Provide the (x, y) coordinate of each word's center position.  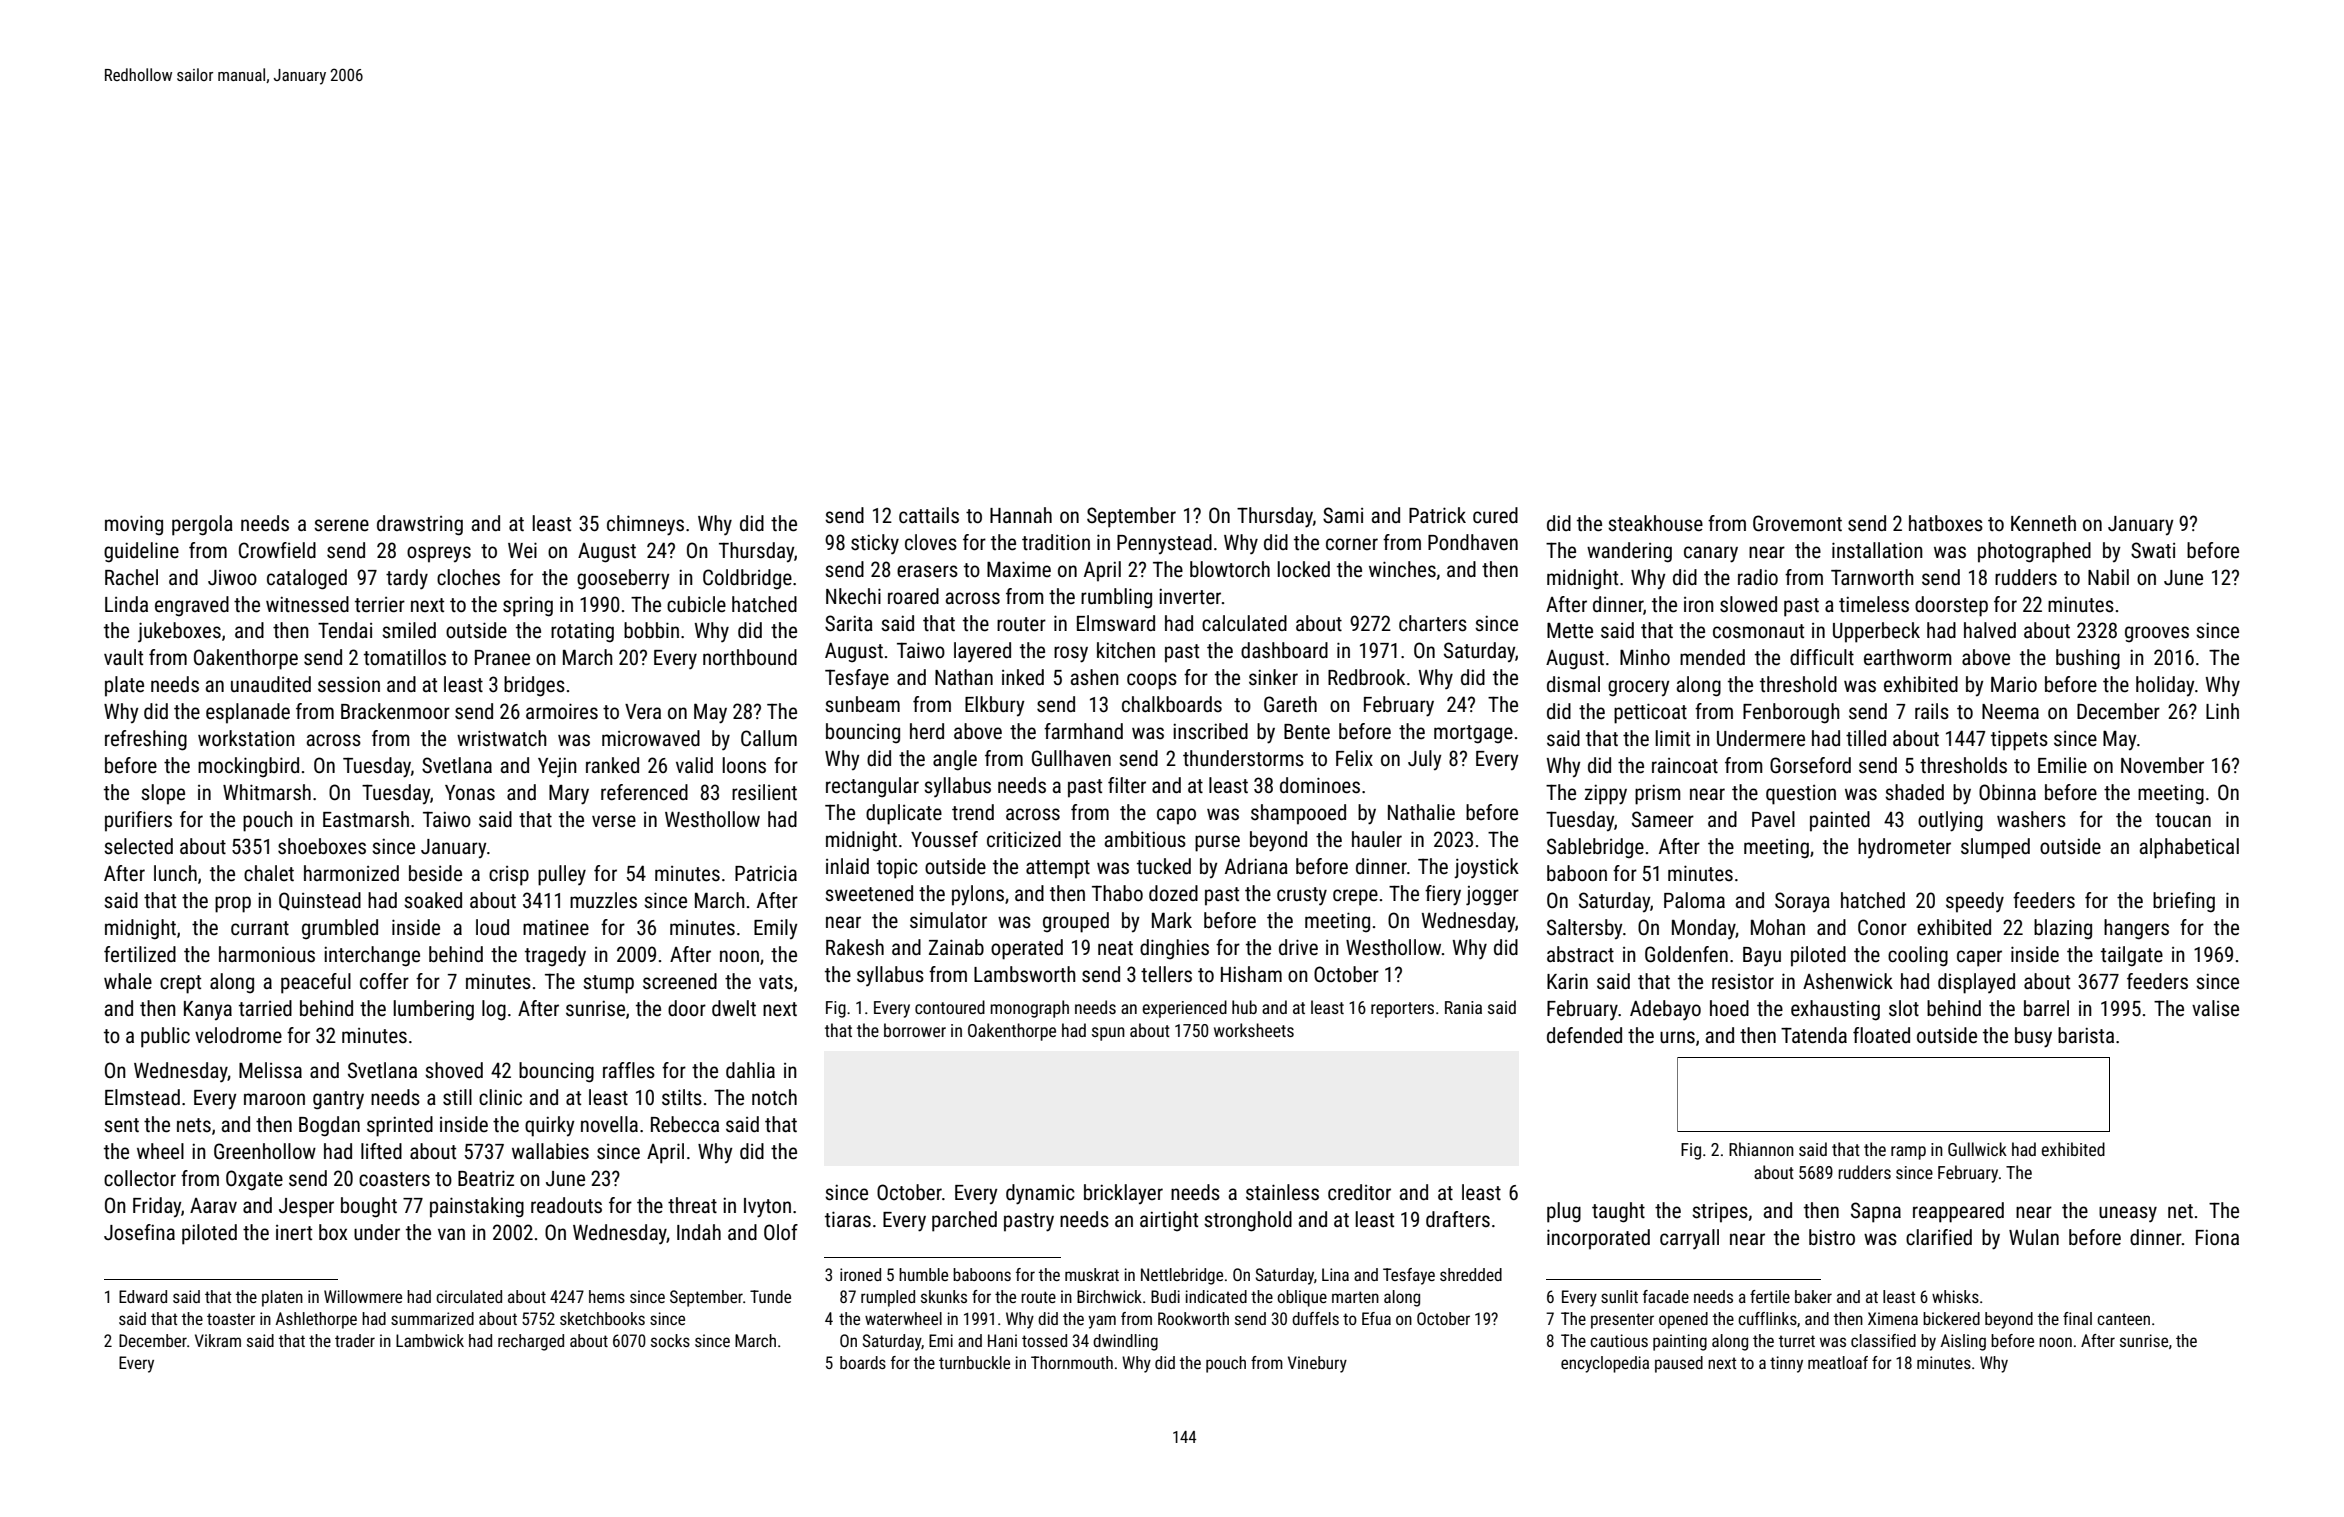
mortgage (1473, 734)
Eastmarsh (366, 819)
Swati (2153, 550)
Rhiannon (1761, 1149)
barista (2086, 1035)
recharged (531, 1342)
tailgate (2132, 956)
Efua (1376, 1318)
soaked (433, 900)
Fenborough (1791, 713)
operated (1027, 949)
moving (134, 525)
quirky (550, 1126)
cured (1495, 515)
